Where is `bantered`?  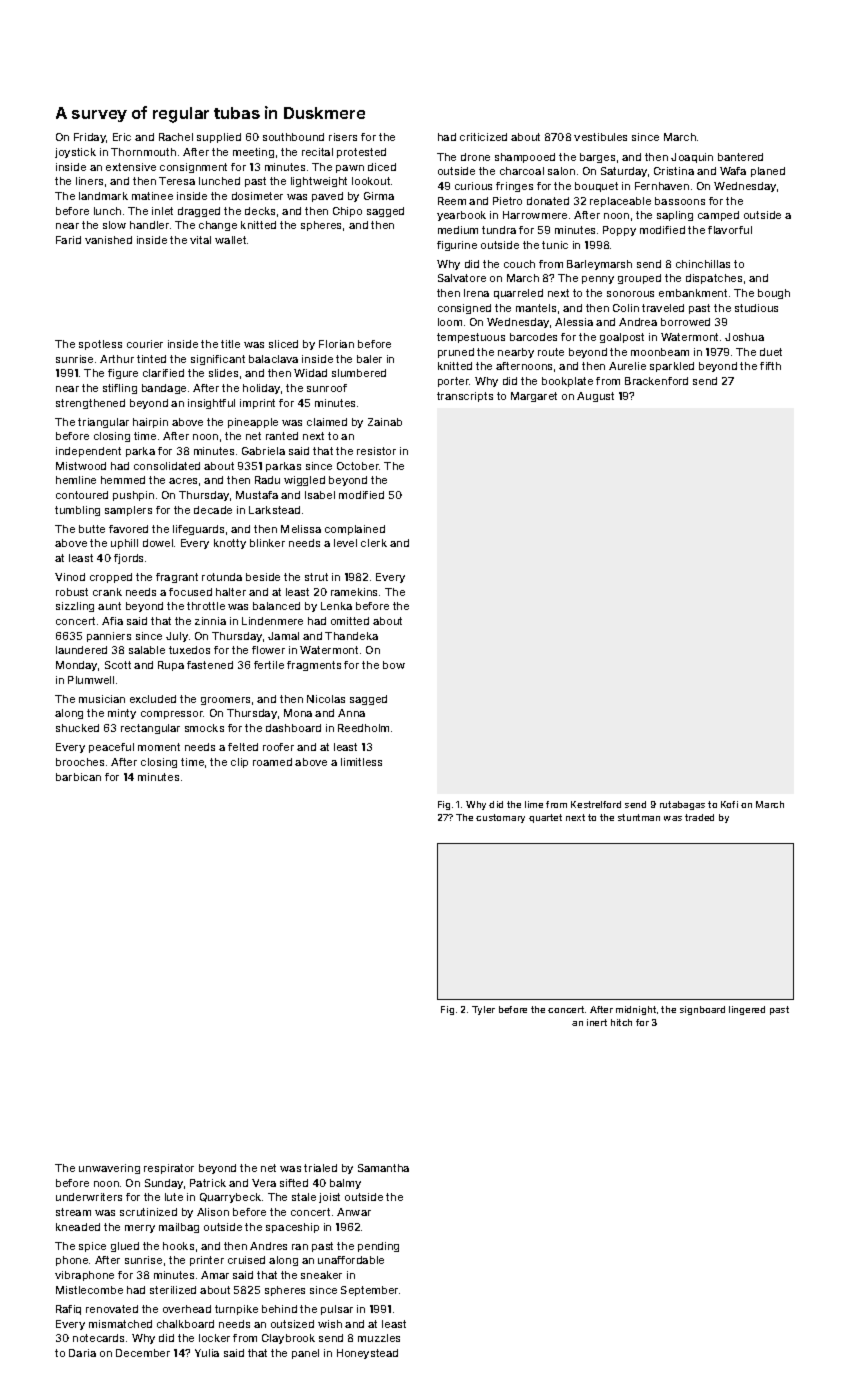 bantered is located at coordinates (740, 157).
